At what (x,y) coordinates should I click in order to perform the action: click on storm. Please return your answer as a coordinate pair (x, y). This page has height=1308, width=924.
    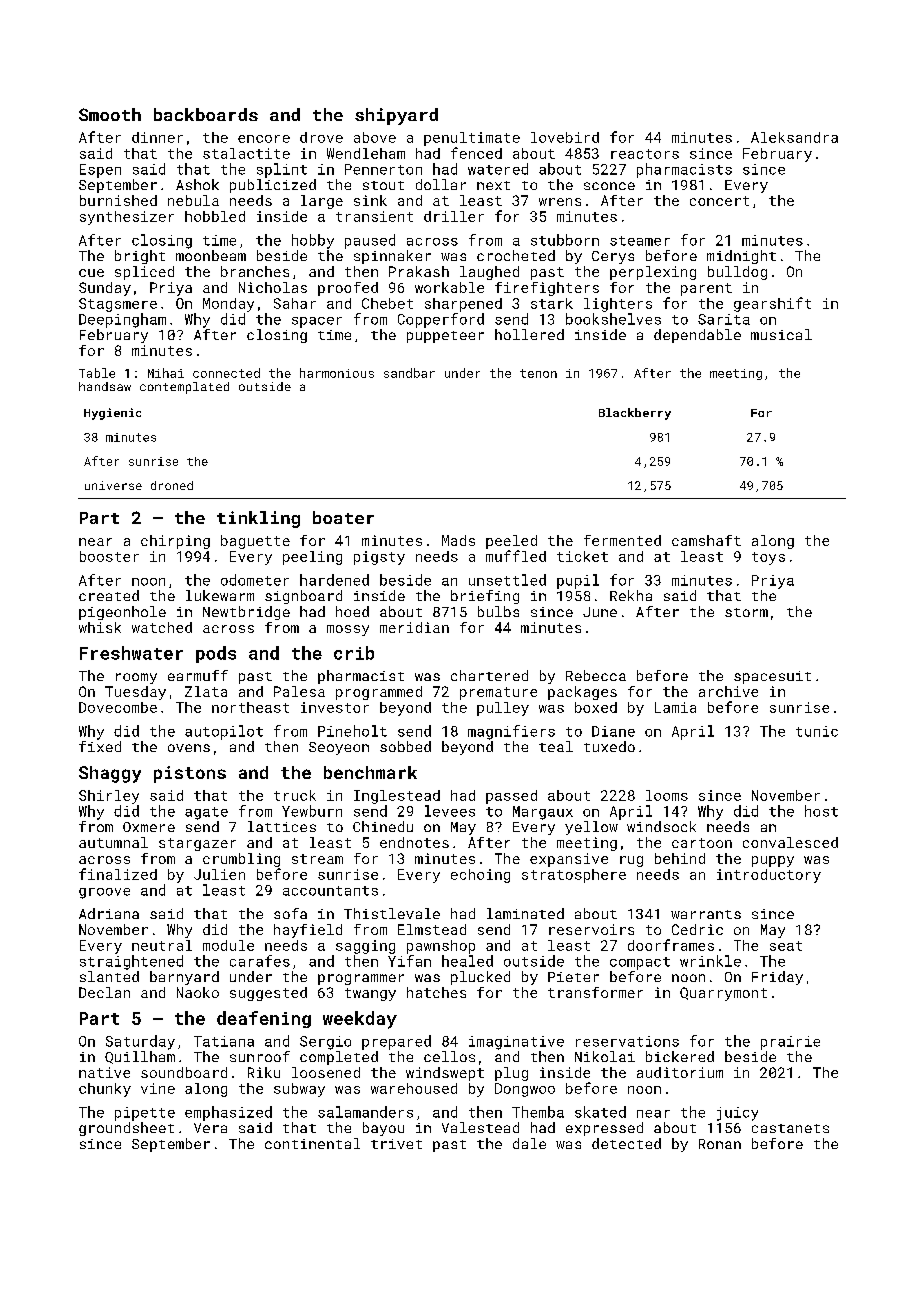
    Looking at the image, I should click on (746, 612).
